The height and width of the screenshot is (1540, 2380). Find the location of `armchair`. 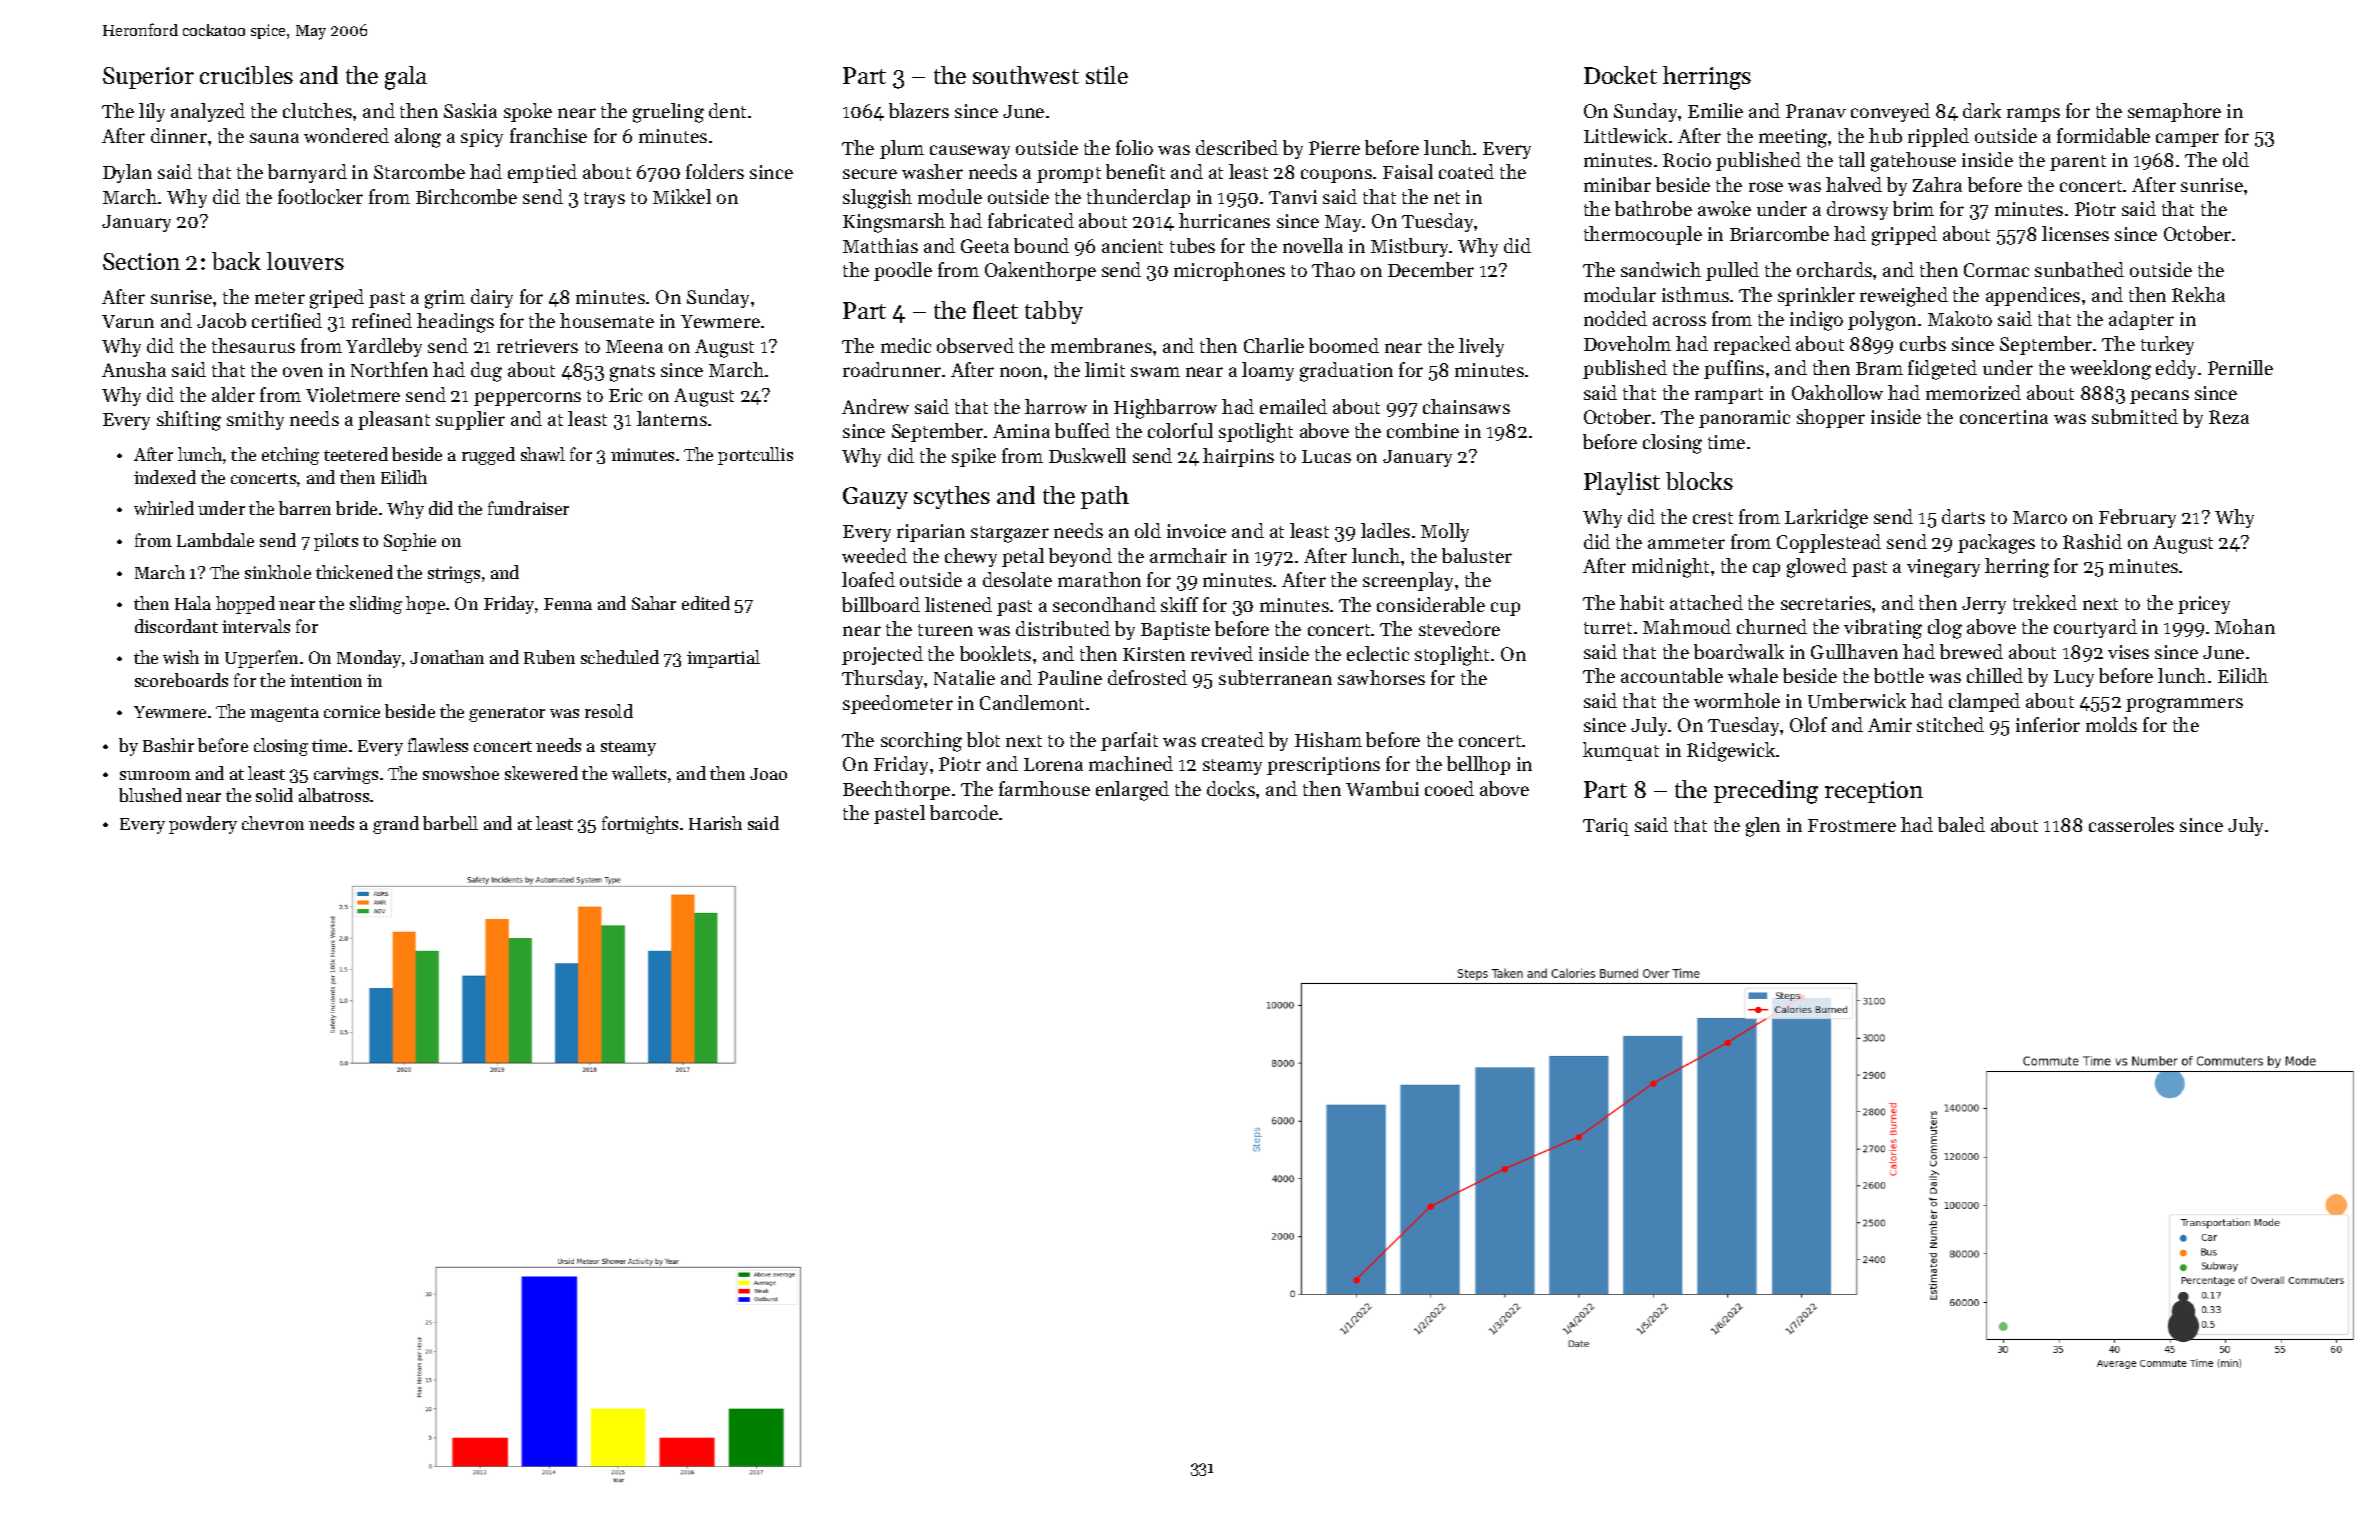

armchair is located at coordinates (1188, 555).
